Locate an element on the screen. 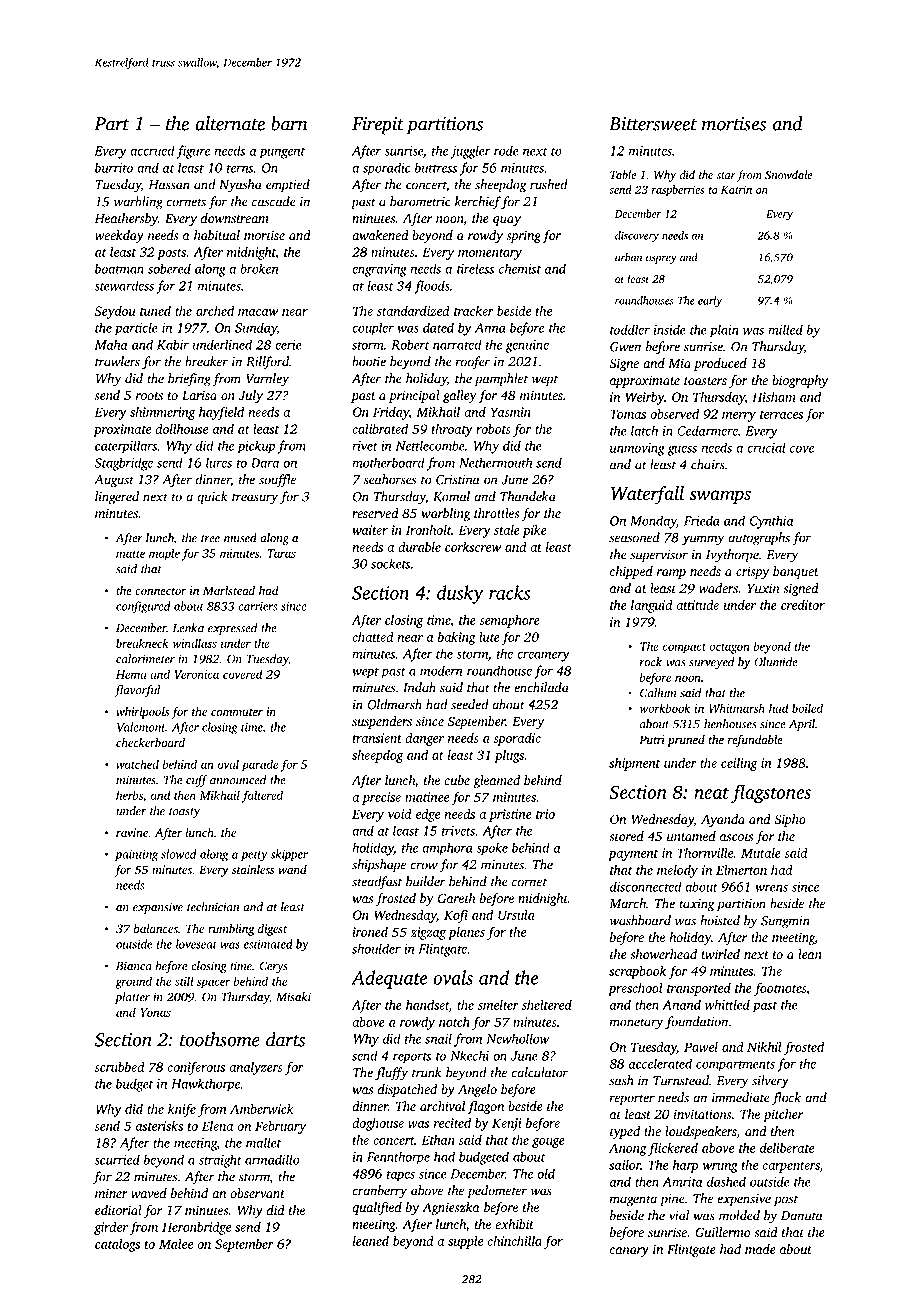 The width and height of the screenshot is (924, 1308). urban is located at coordinates (628, 257).
